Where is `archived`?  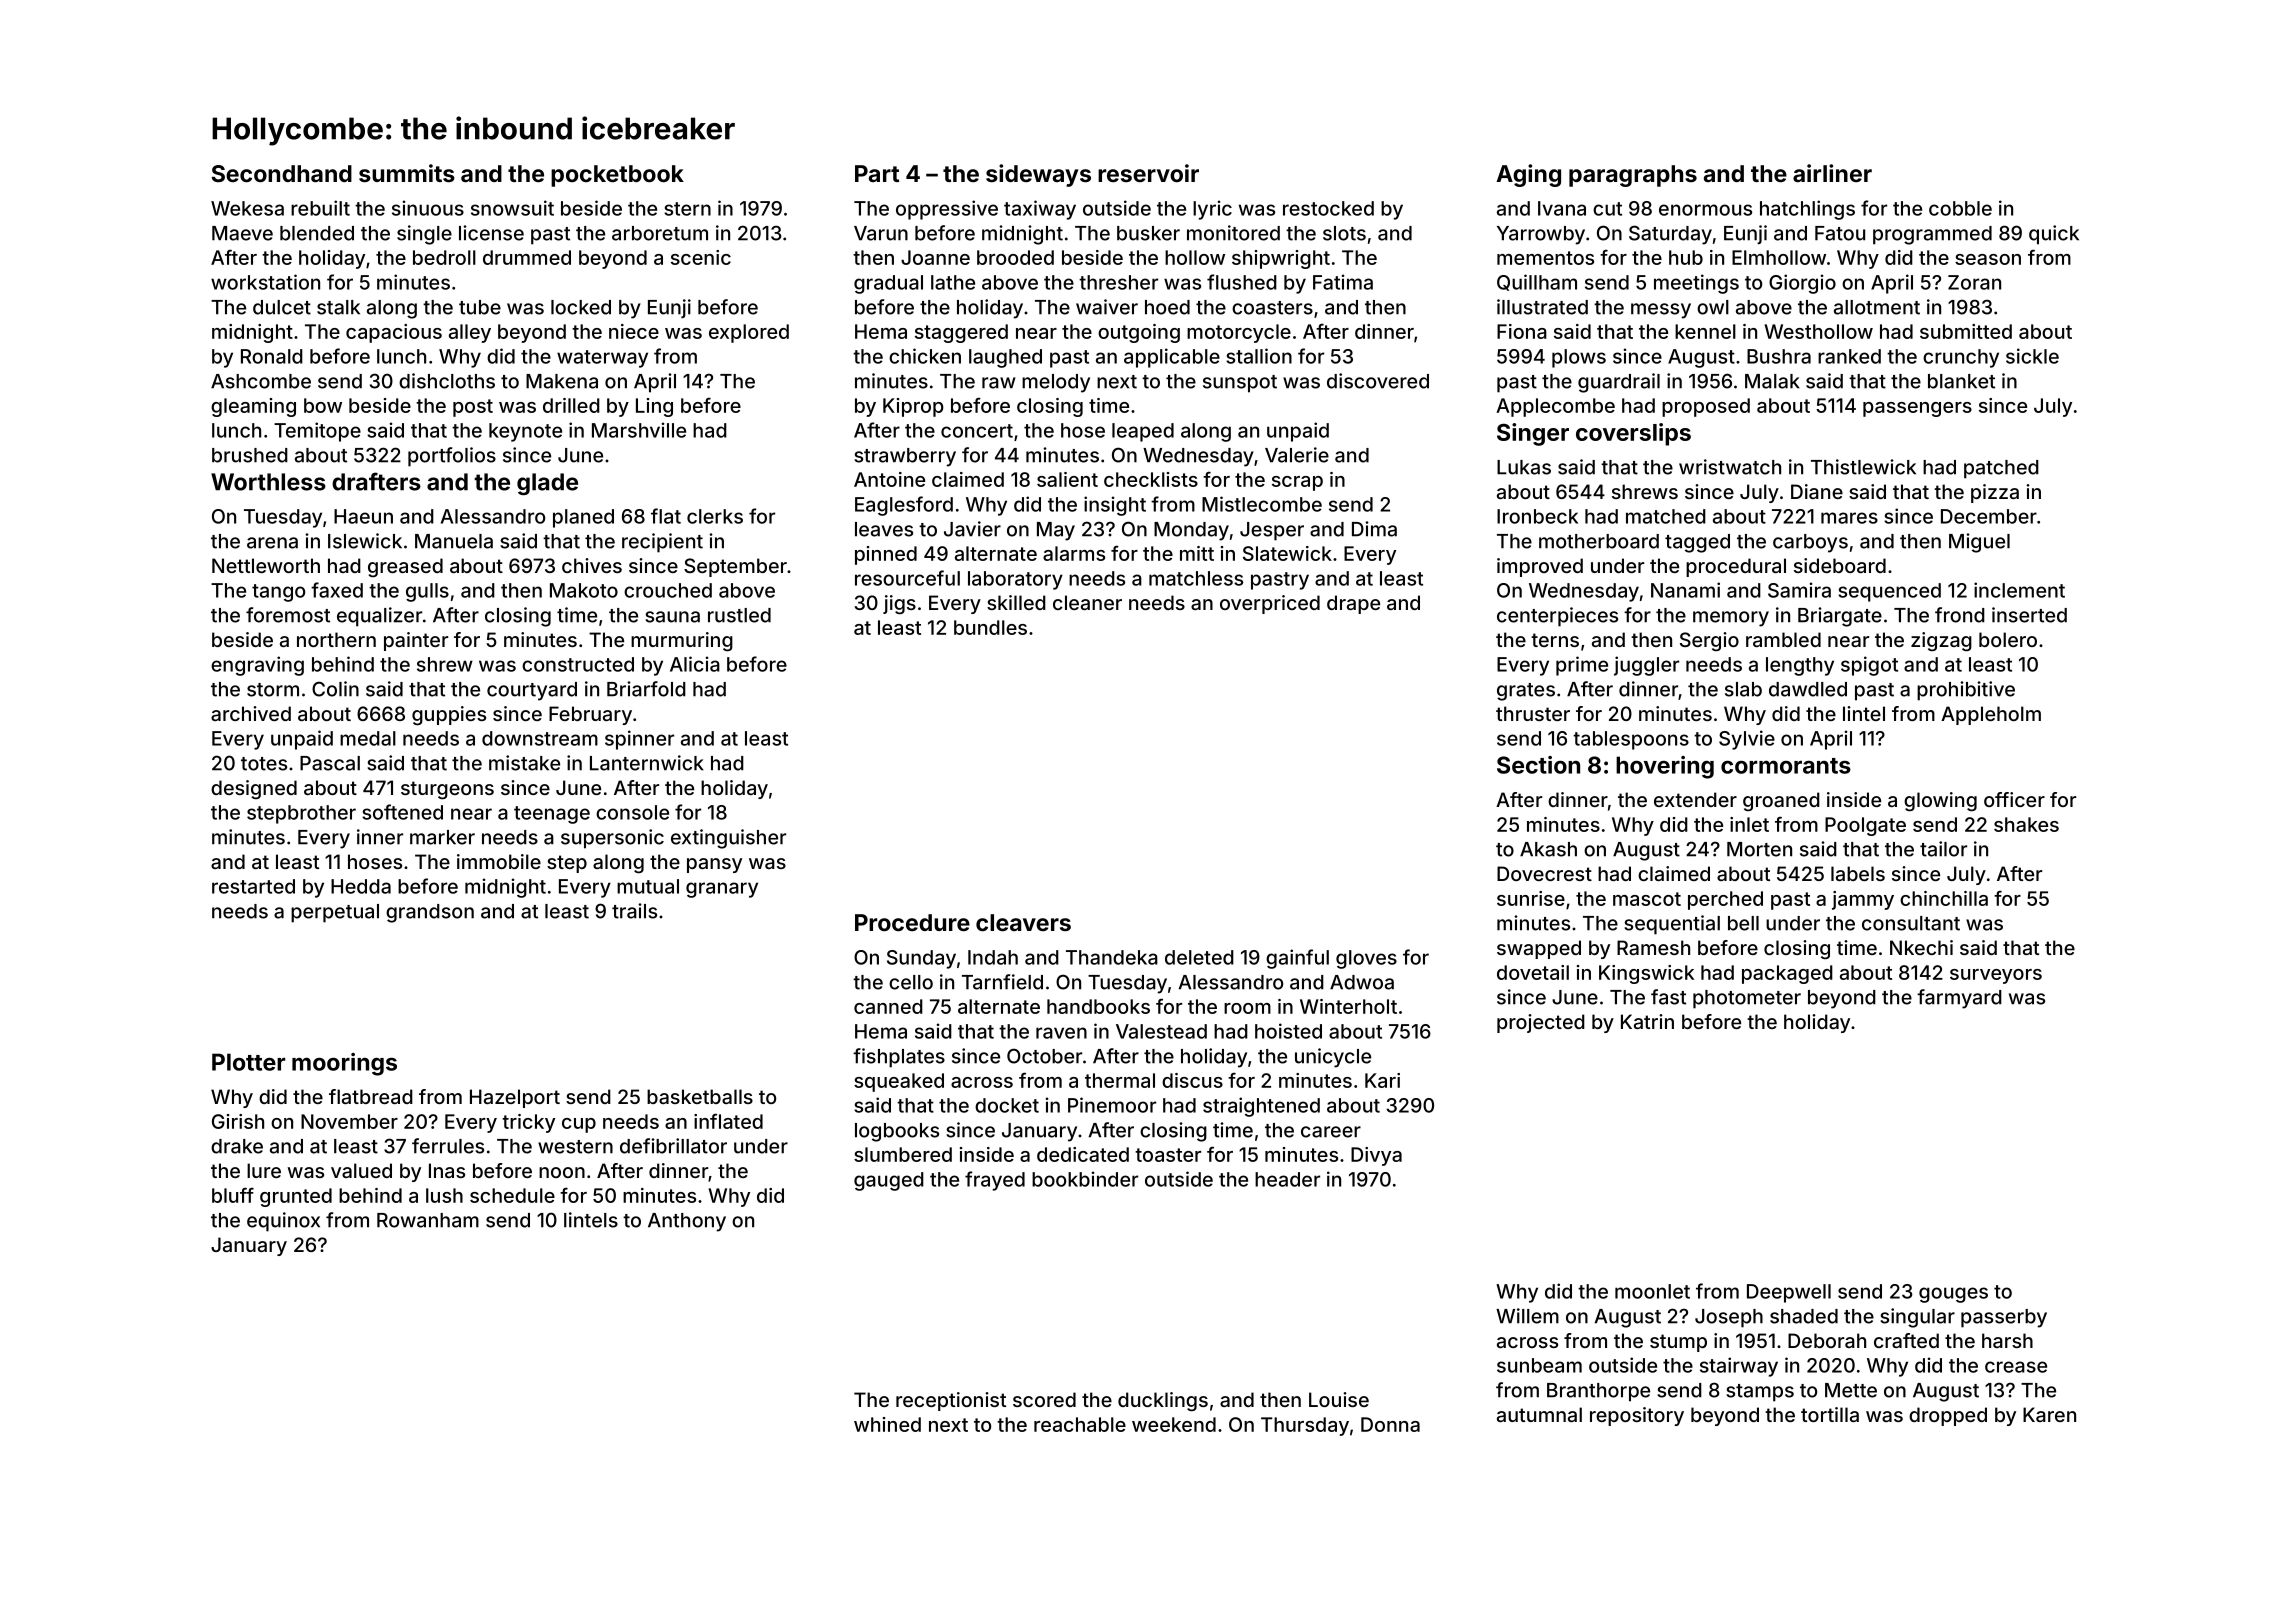 archived is located at coordinates (251, 713).
